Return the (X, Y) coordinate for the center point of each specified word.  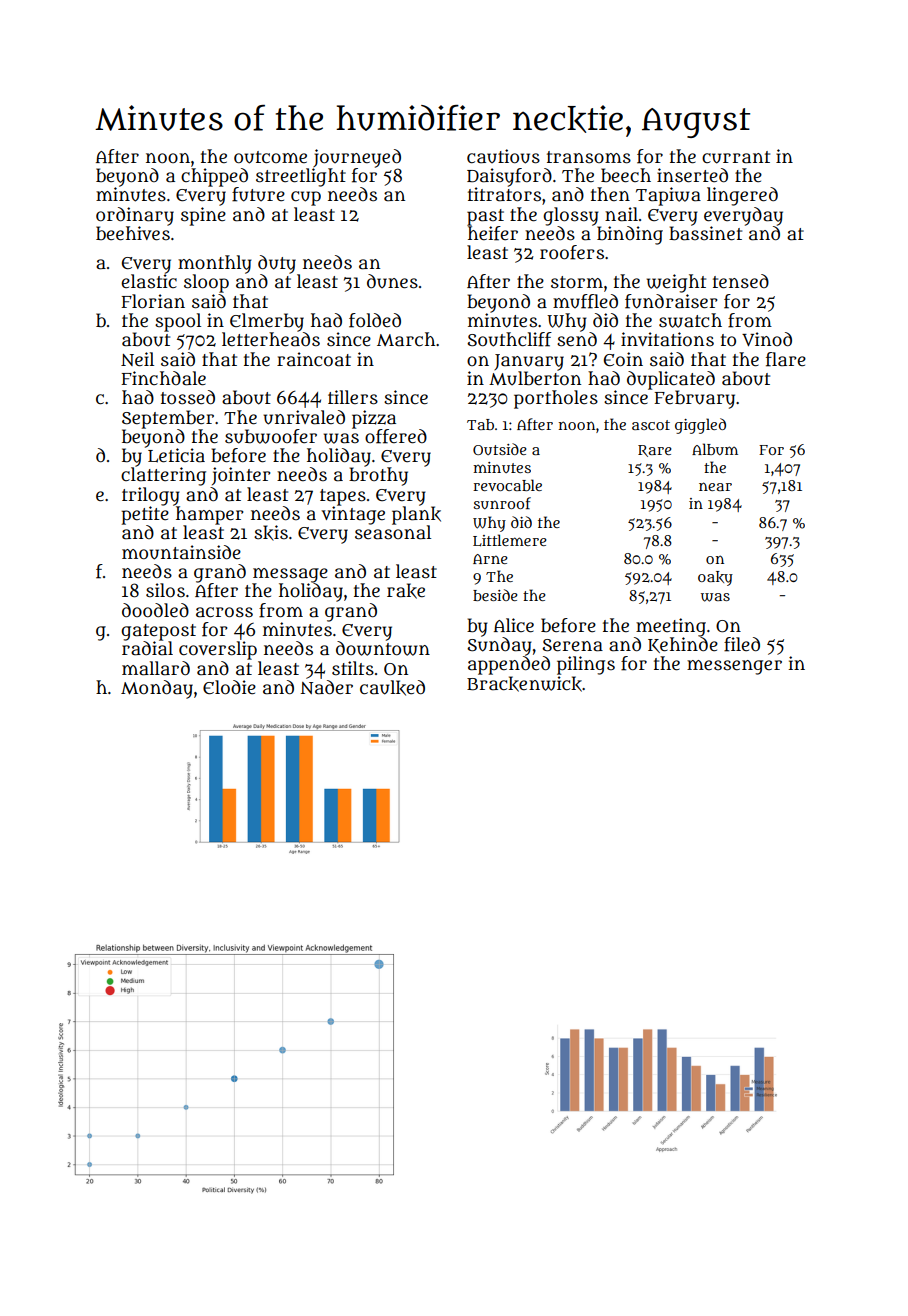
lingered (742, 196)
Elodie (229, 687)
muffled (585, 301)
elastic (149, 281)
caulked (392, 688)
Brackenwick (524, 684)
